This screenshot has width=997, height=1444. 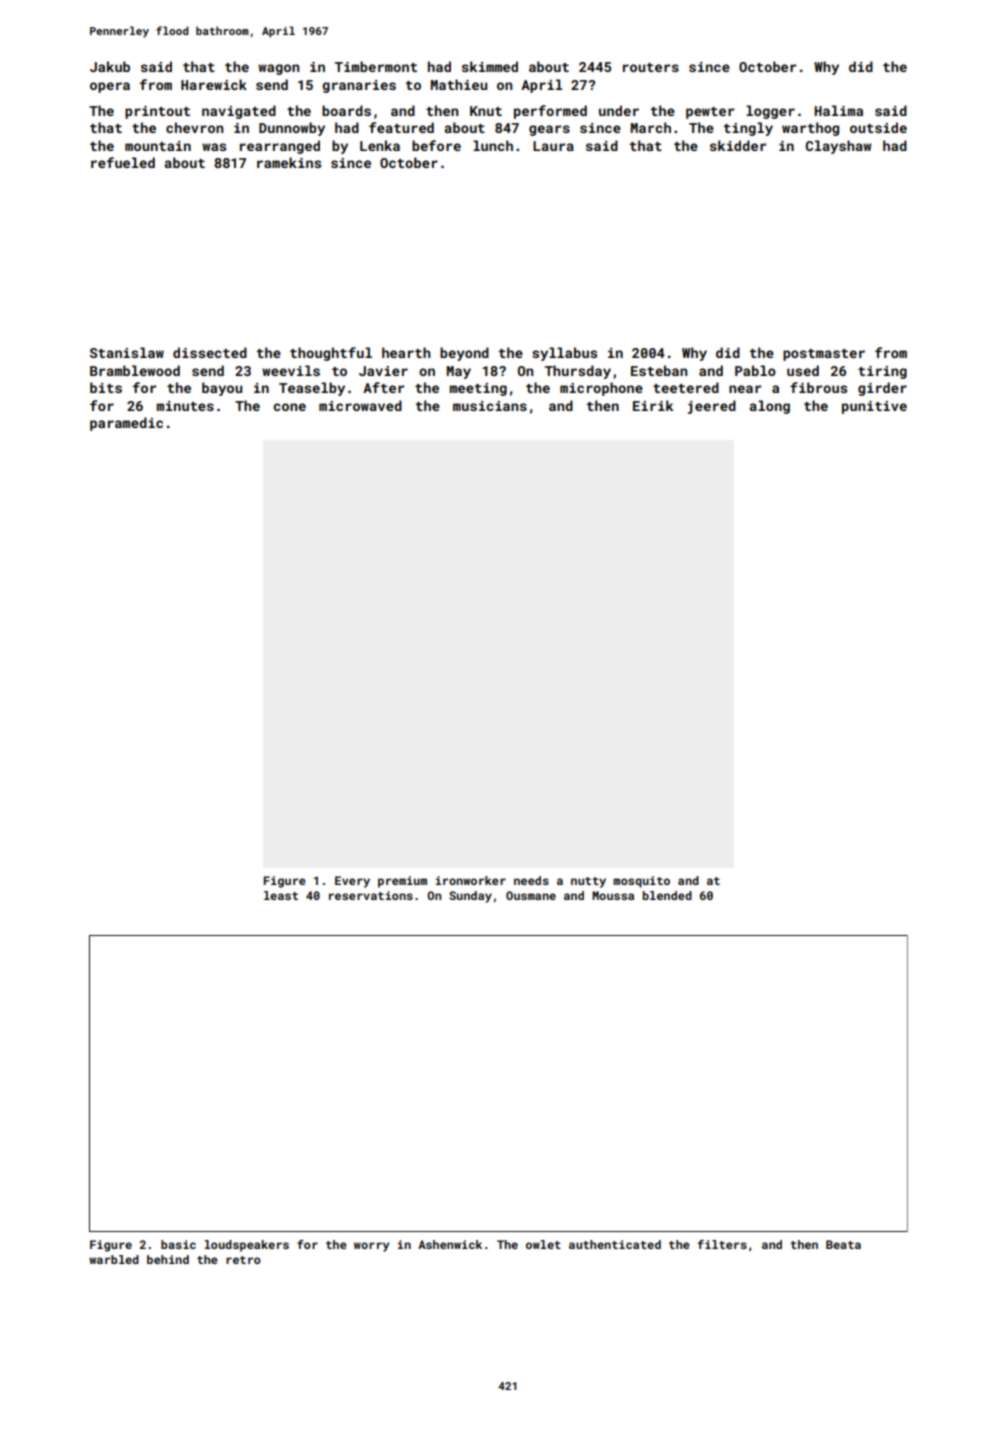 I want to click on mosquito, so click(x=641, y=882).
